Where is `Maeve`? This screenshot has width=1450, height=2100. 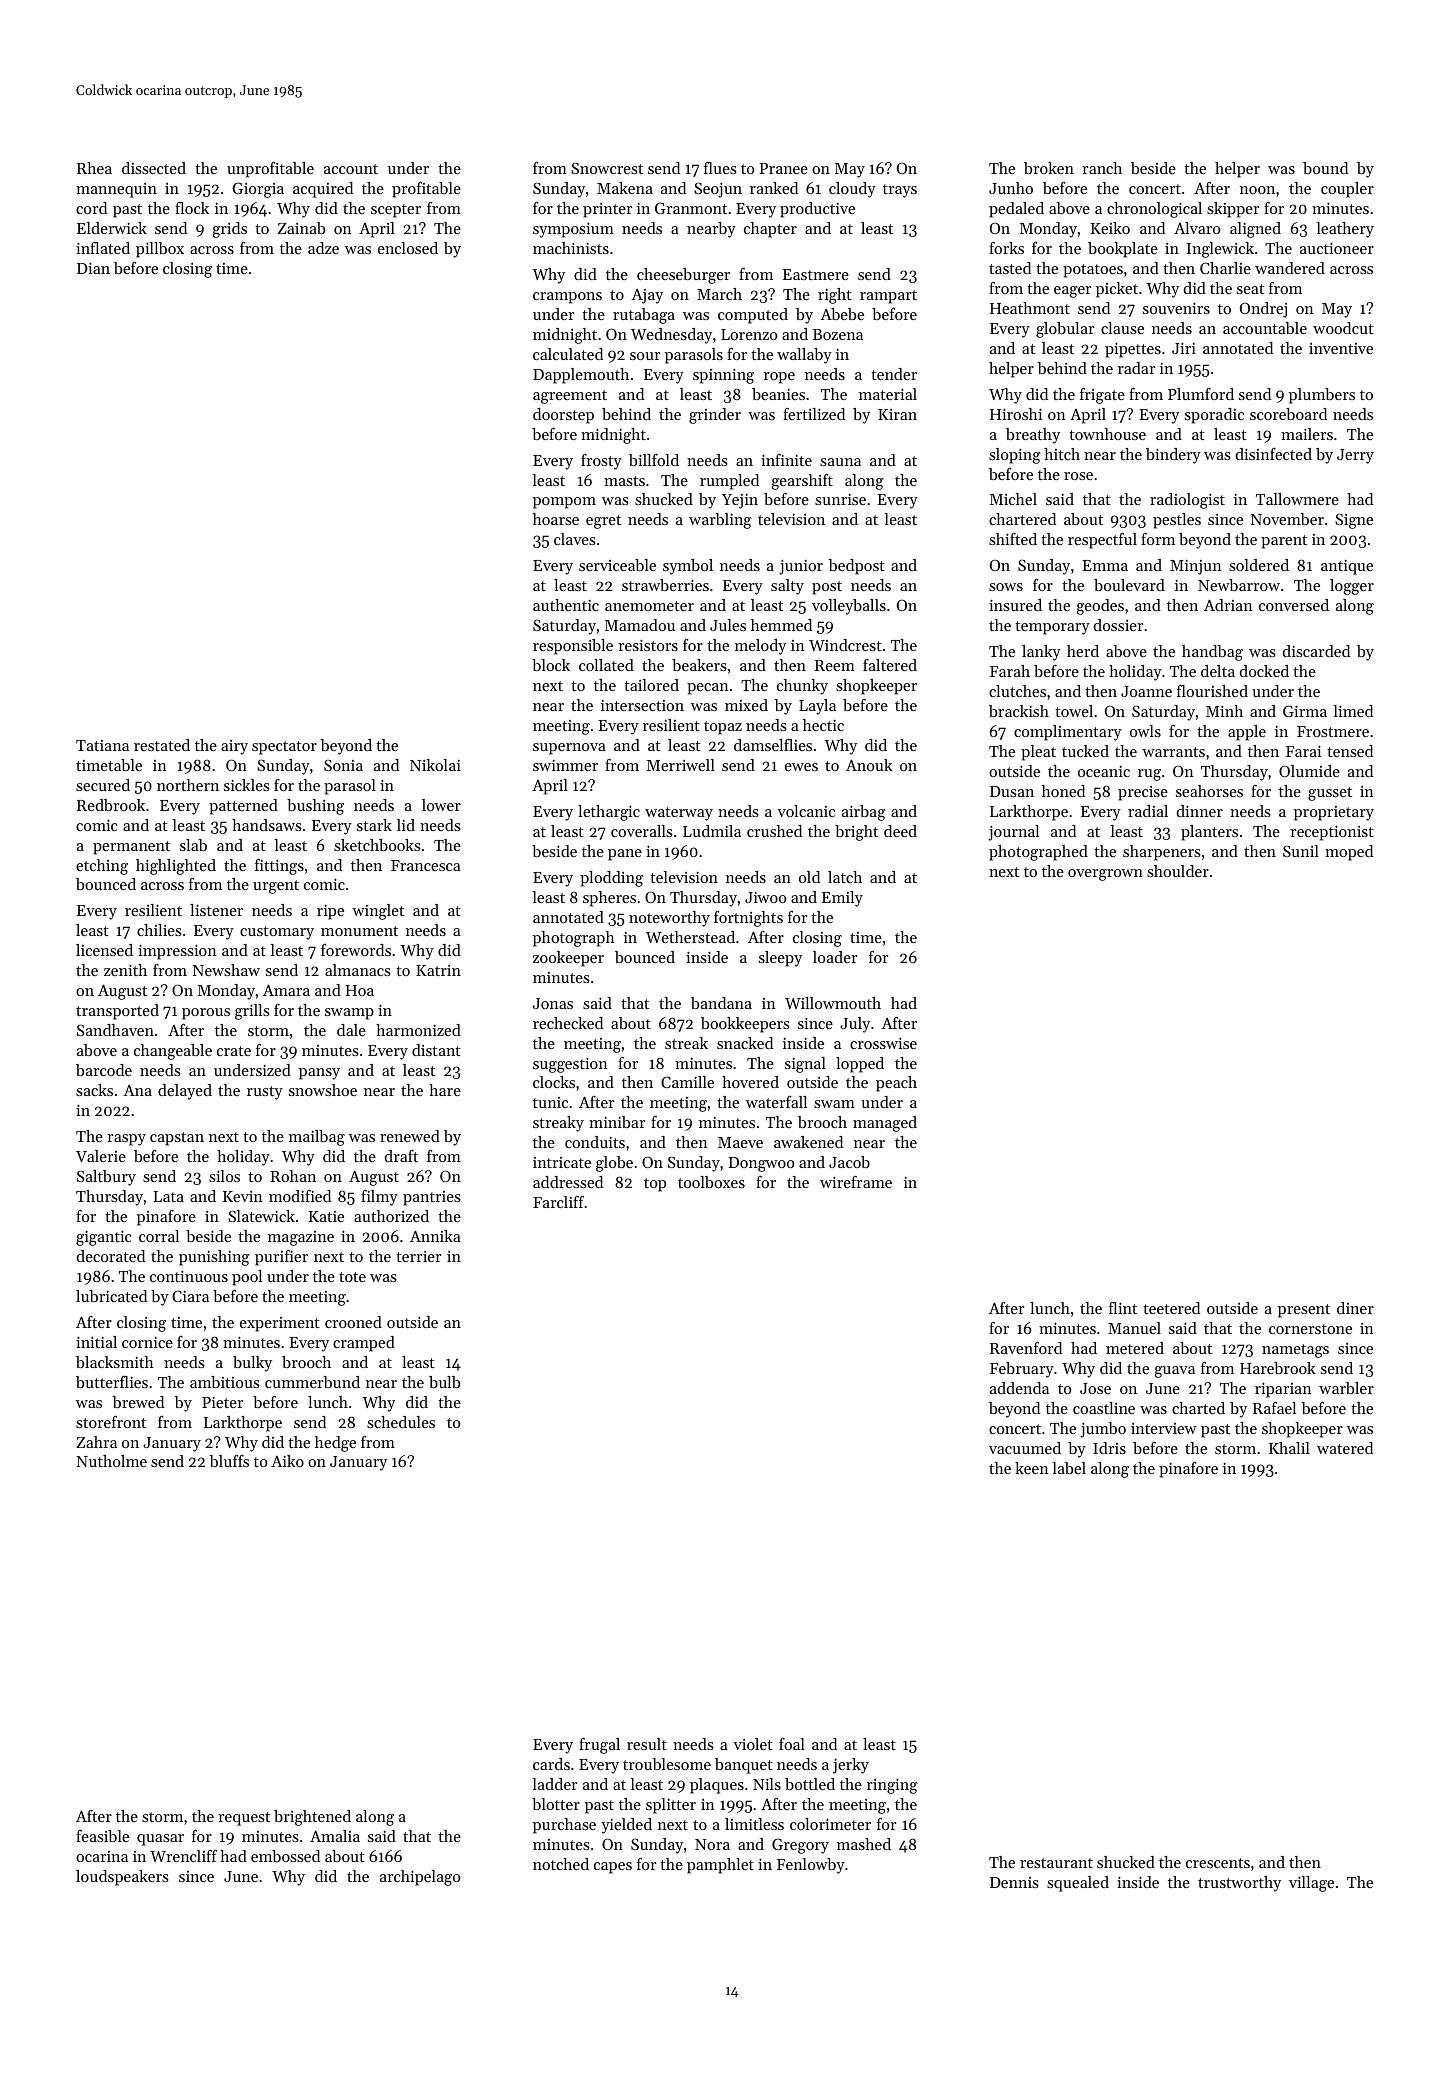 Maeve is located at coordinates (740, 1142).
